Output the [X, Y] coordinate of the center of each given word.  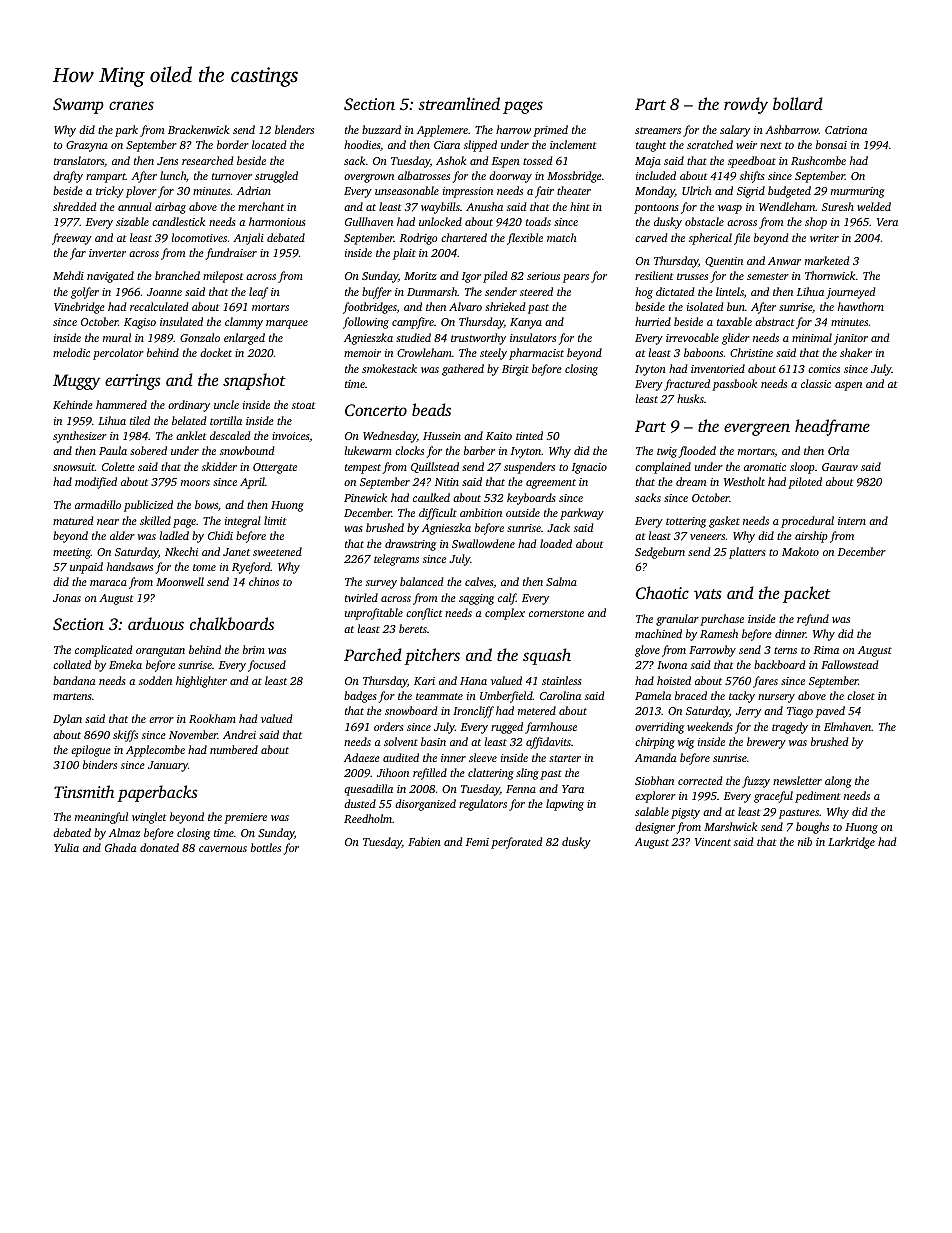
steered [536, 291]
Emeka [125, 664]
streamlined [459, 103]
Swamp [78, 106]
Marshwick [730, 826]
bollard [798, 103]
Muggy [76, 382]
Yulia [66, 847]
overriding [659, 728]
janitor [851, 339]
